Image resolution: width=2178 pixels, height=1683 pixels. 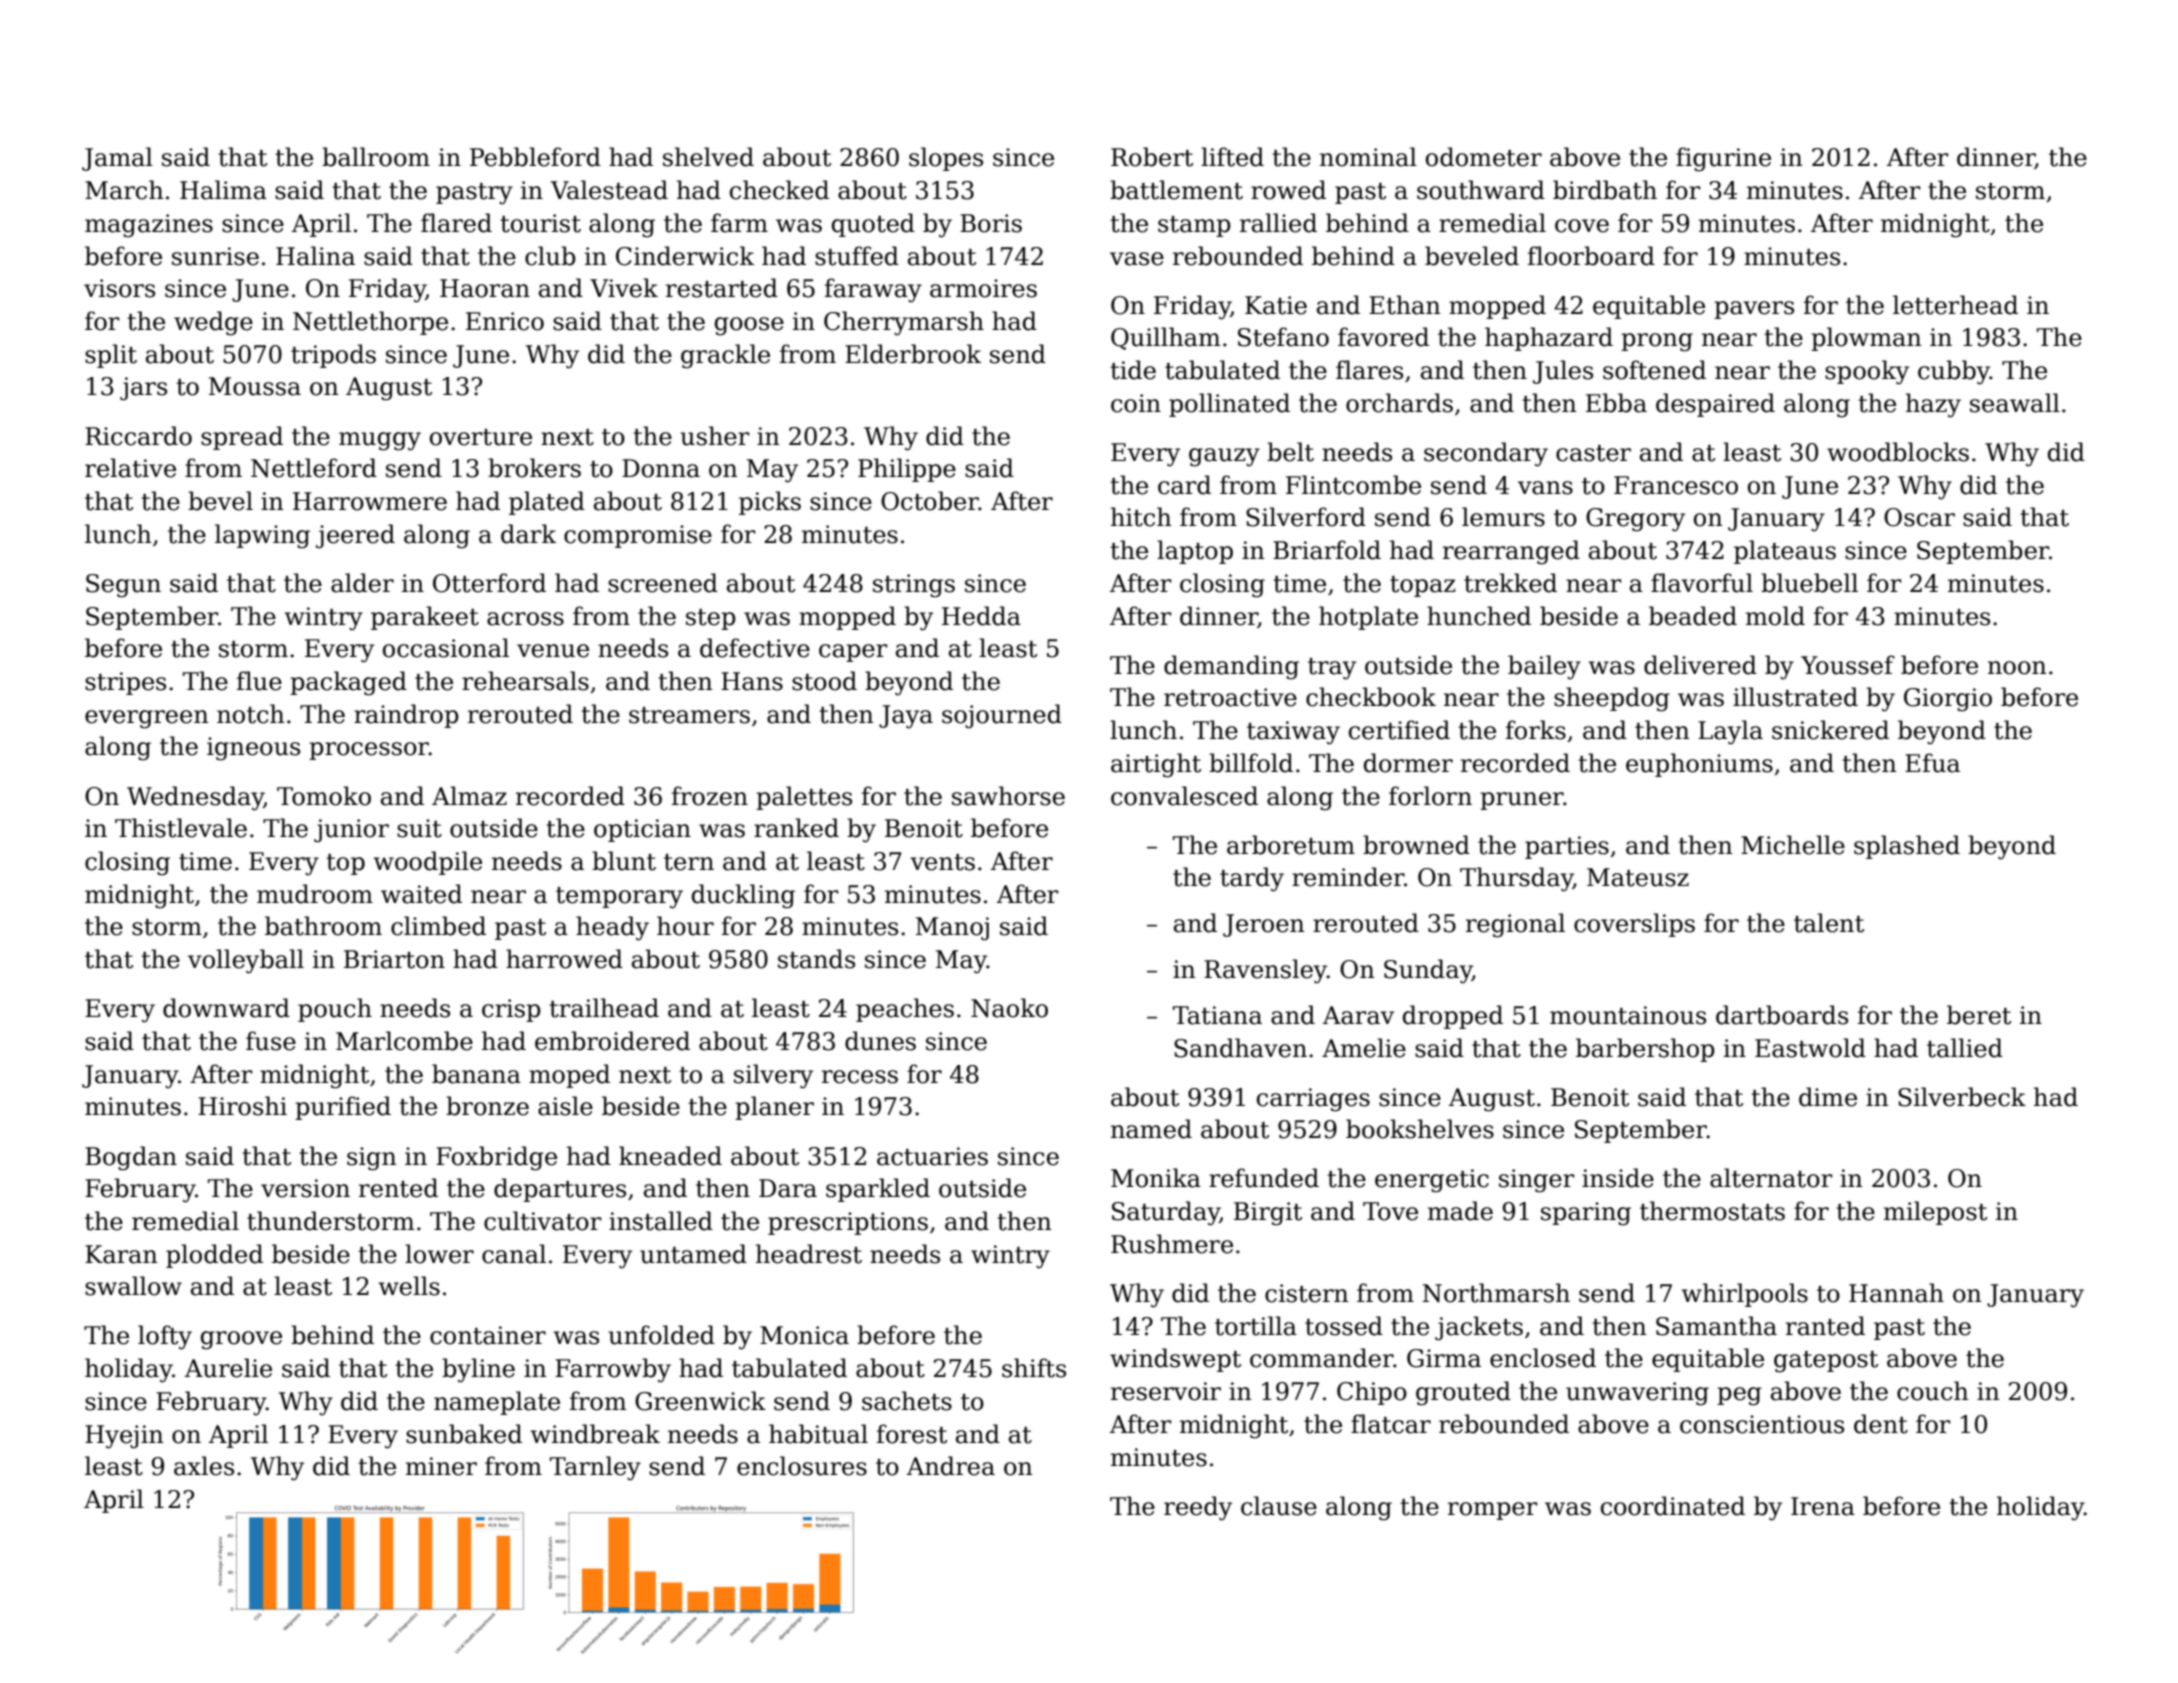 I want to click on lapwing, so click(x=262, y=536).
